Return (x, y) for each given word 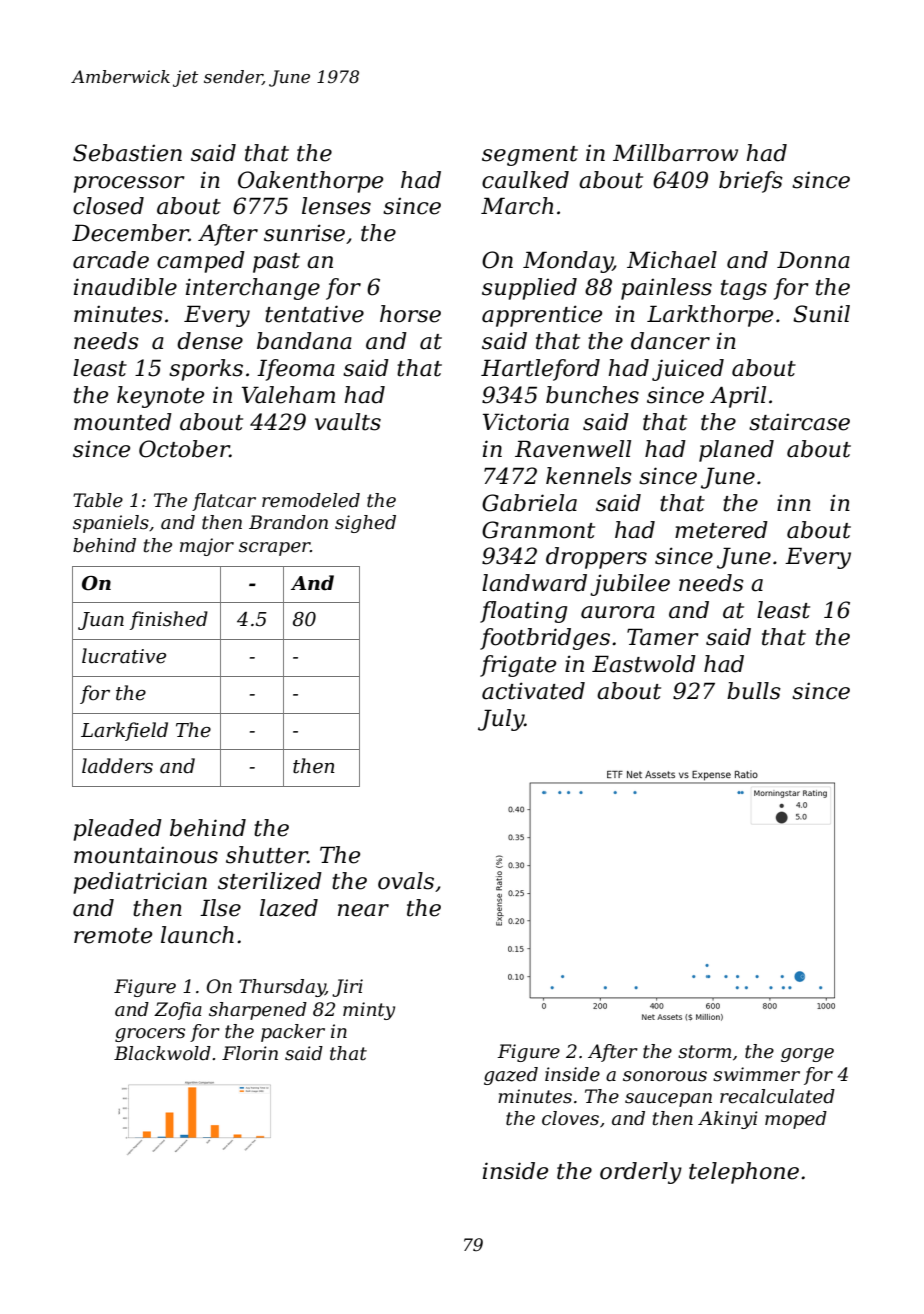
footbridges (545, 639)
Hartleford (540, 370)
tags (744, 290)
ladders (117, 766)
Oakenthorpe (310, 182)
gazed (511, 1076)
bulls (754, 691)
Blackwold (162, 1053)
